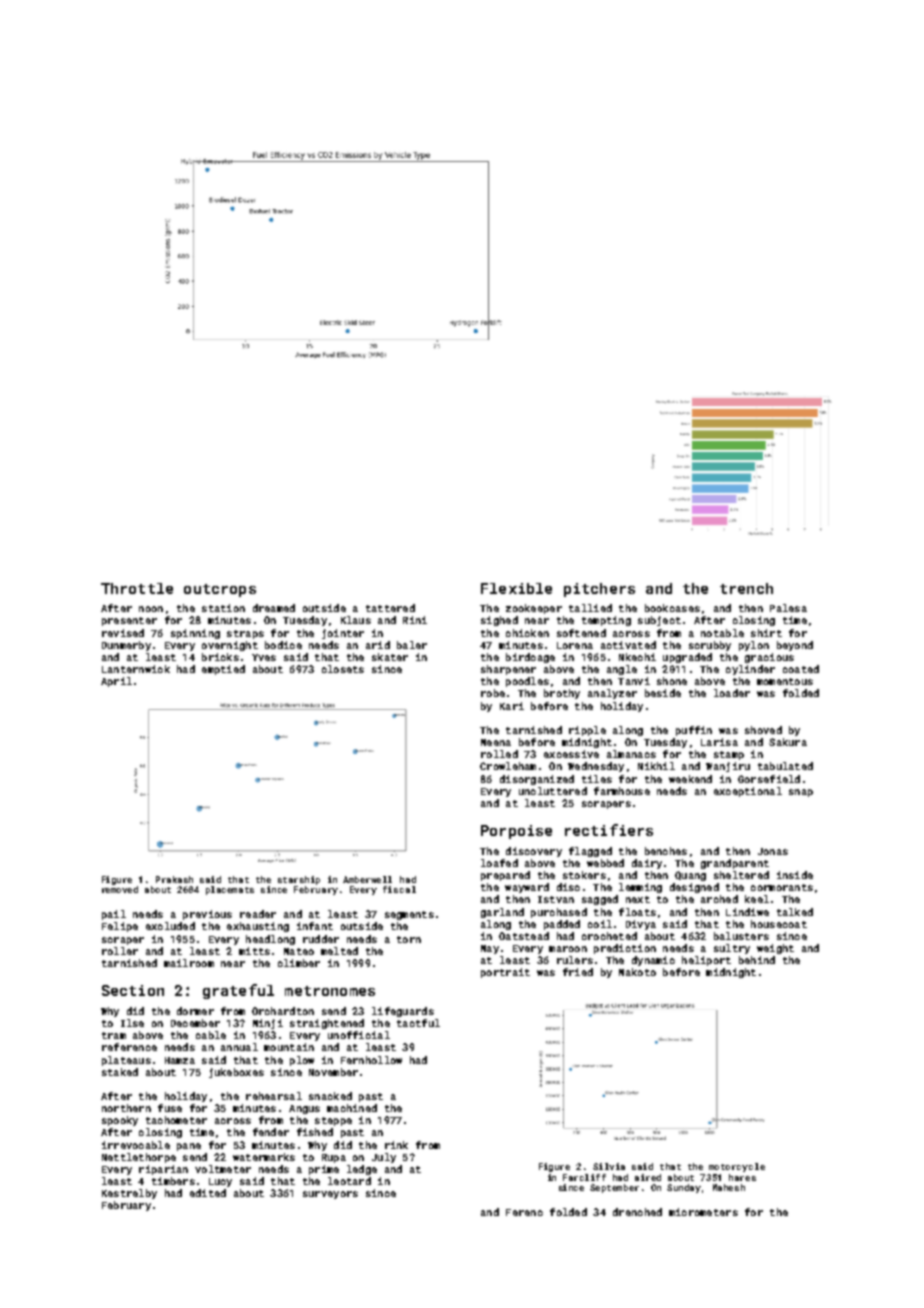 This screenshot has height=1308, width=924. I want to click on outcrops, so click(220, 590).
